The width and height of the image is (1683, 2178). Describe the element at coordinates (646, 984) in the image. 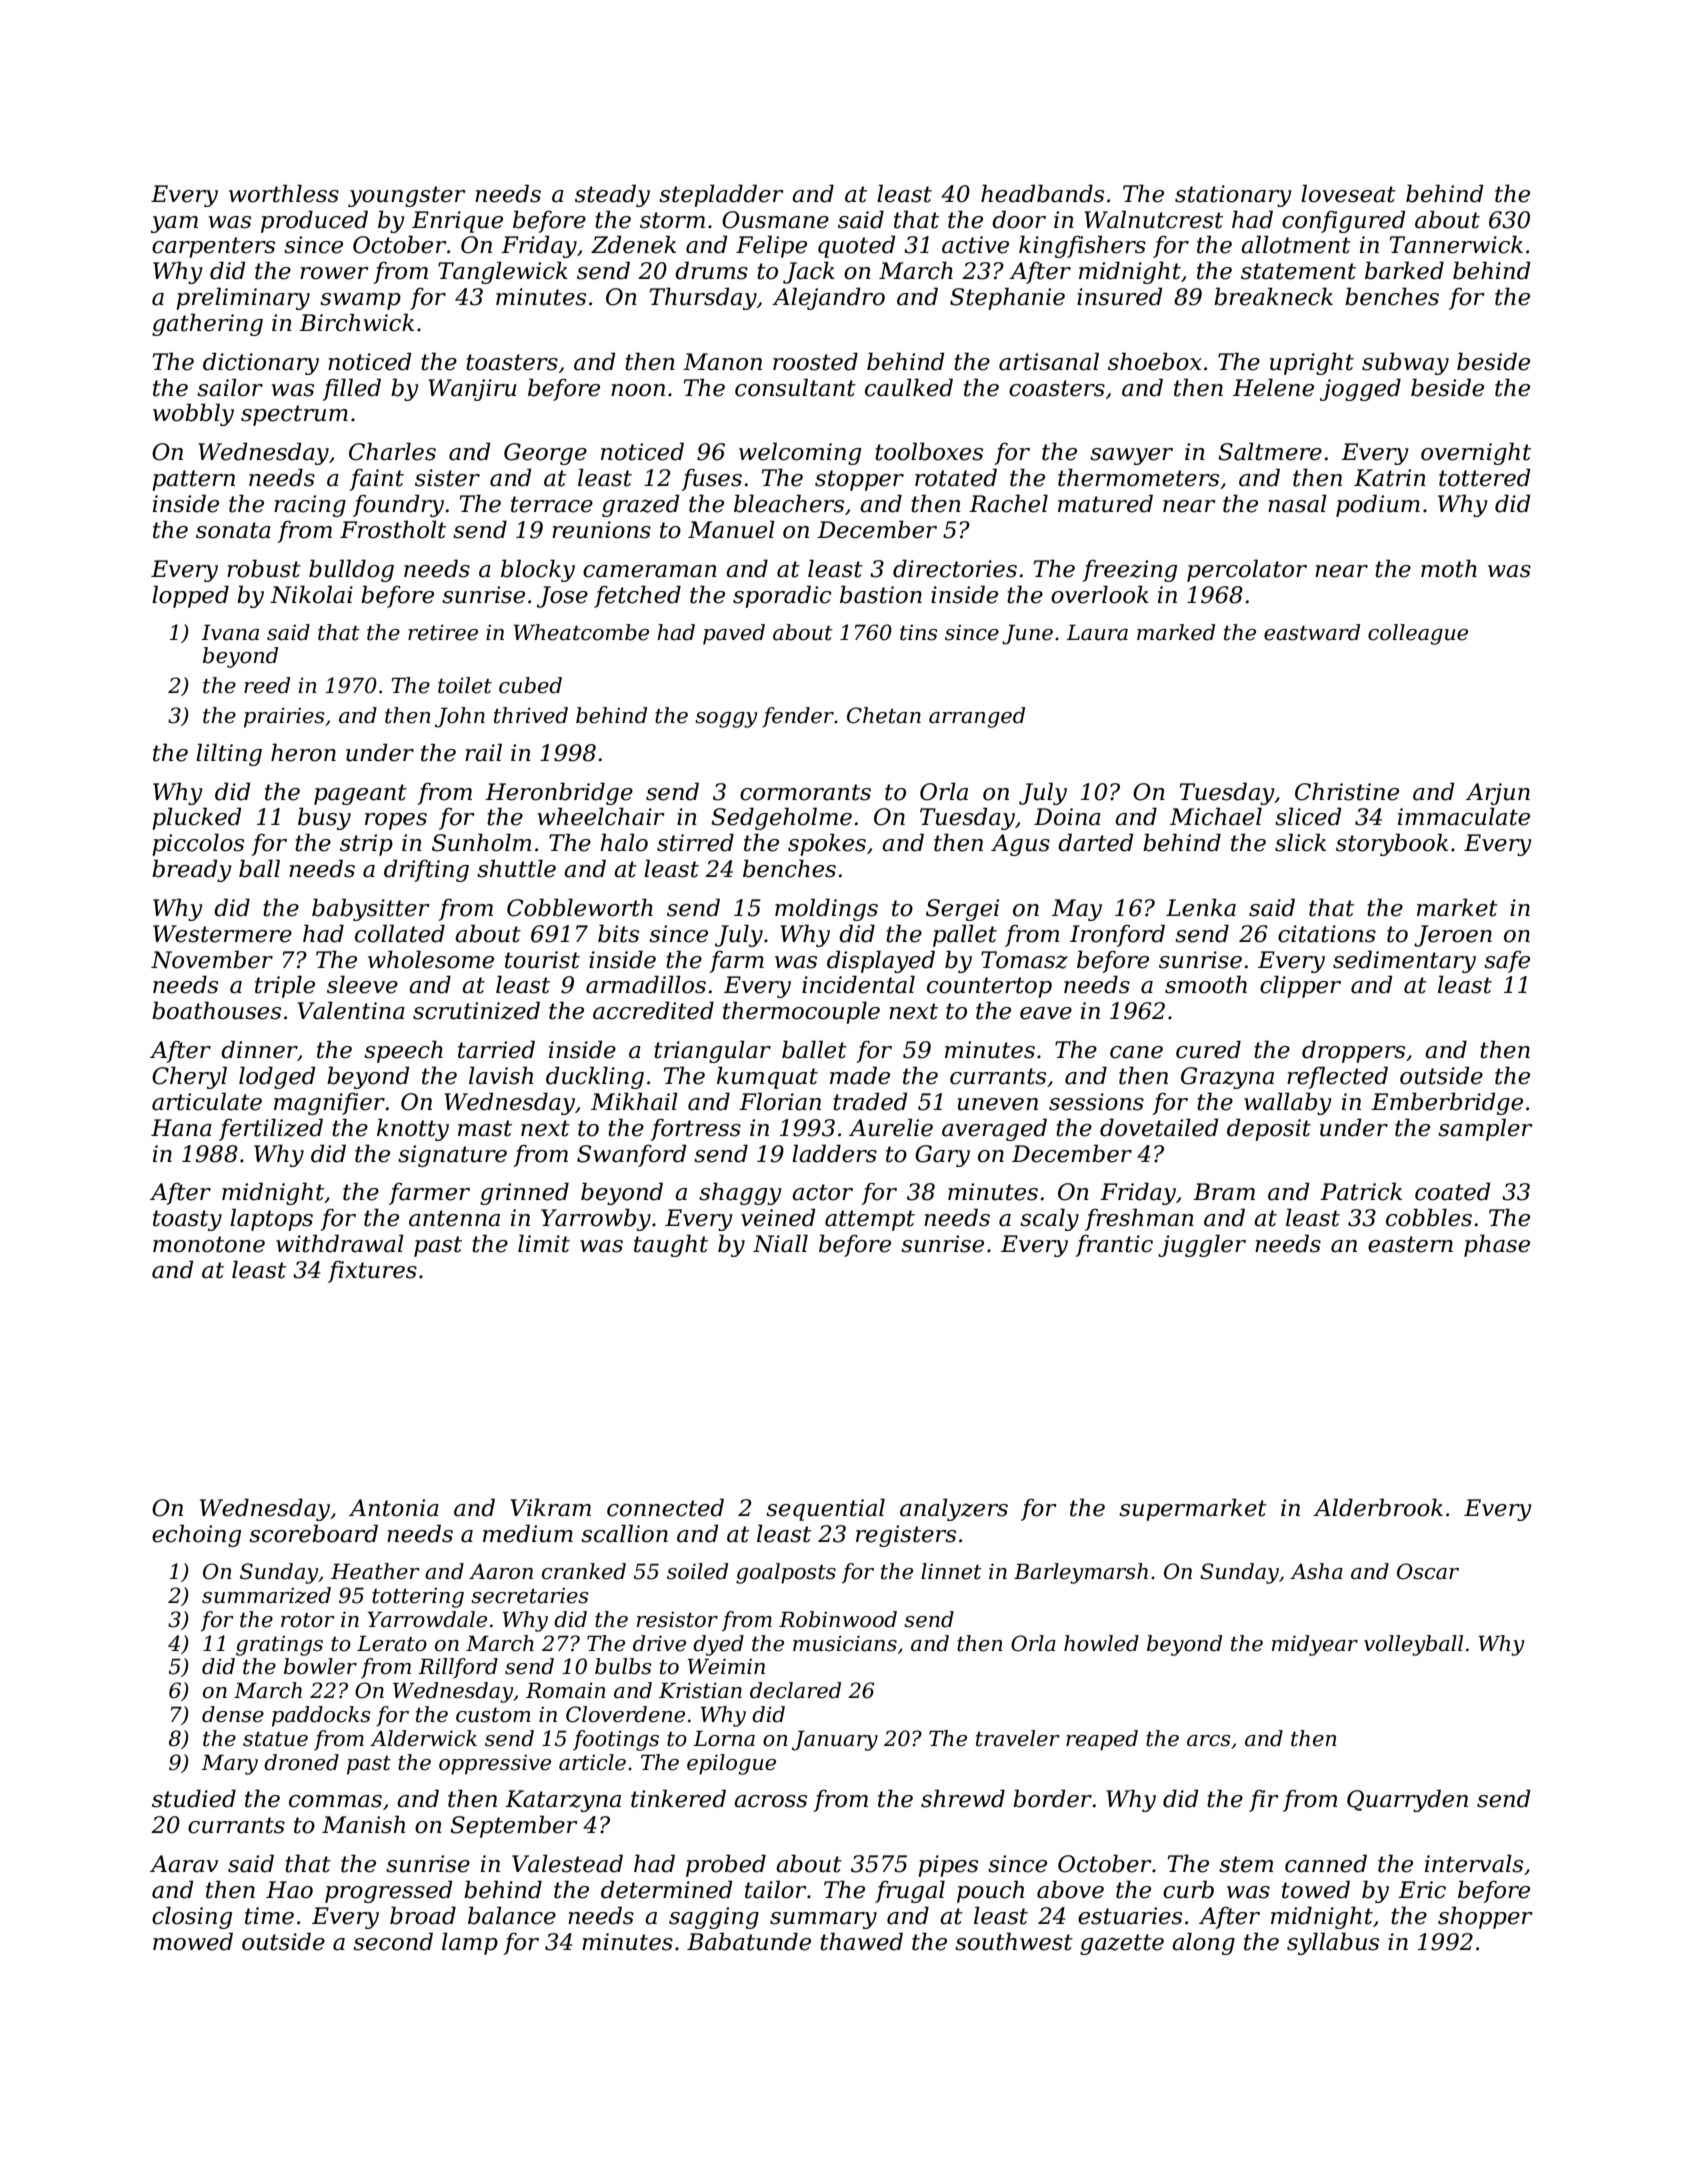

I see `armadillos` at that location.
